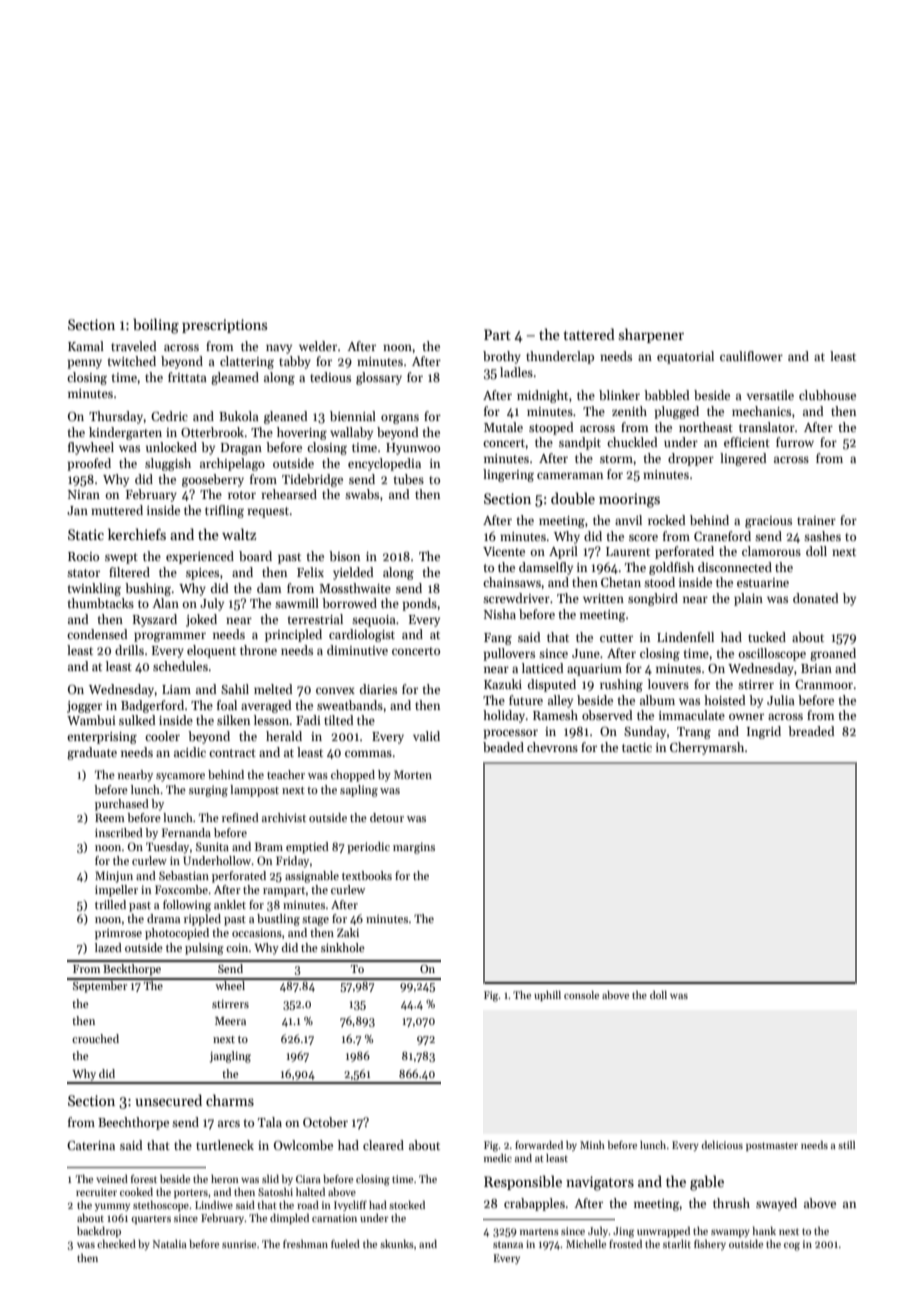 The width and height of the page is (924, 1308). What do you see at coordinates (707, 748) in the page?
I see `Cherrymarsh` at bounding box center [707, 748].
